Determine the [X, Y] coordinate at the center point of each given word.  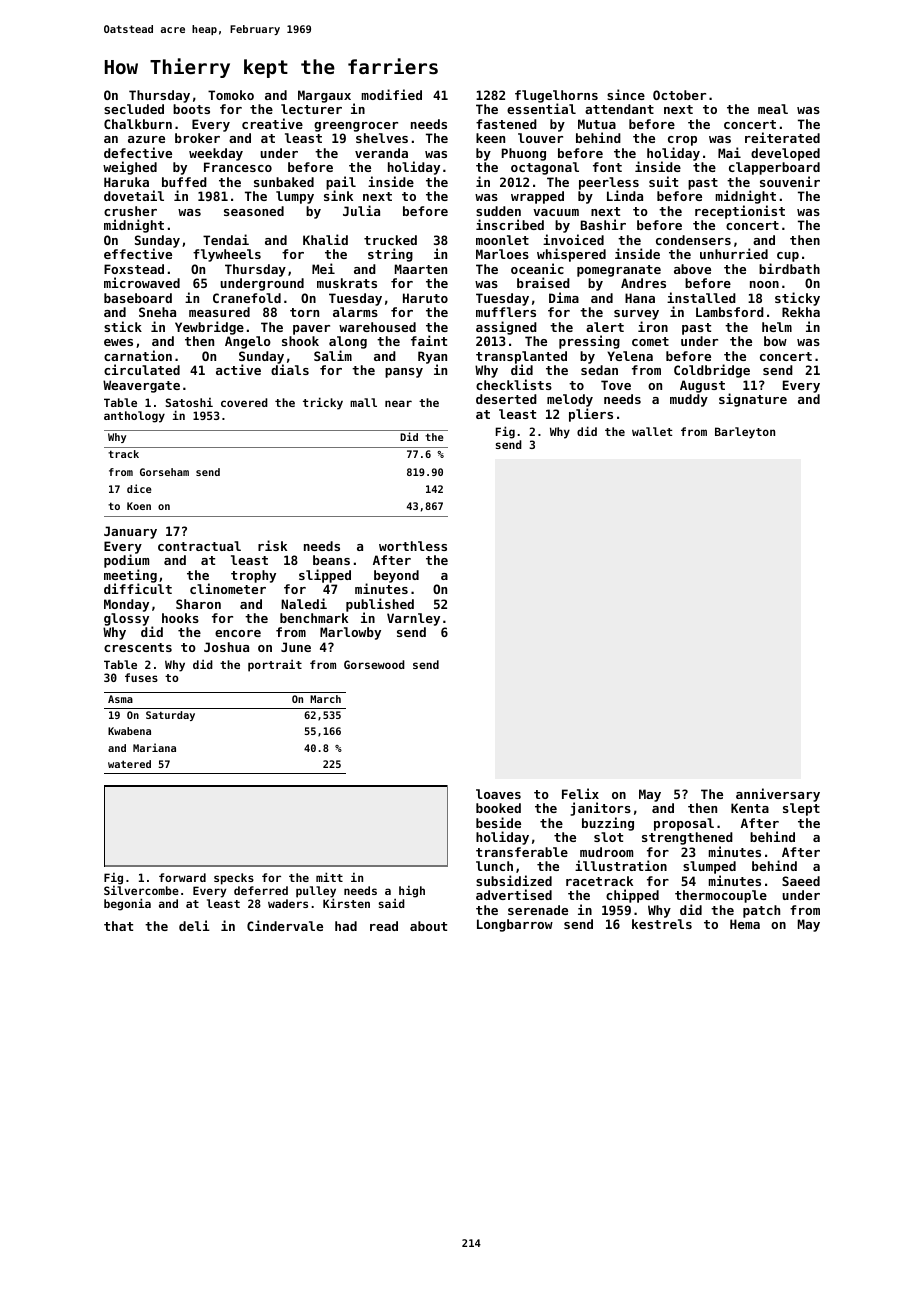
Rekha [801, 312]
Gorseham [164, 472]
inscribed [510, 224]
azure [146, 139]
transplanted [521, 358]
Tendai [226, 239]
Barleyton [745, 433]
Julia [361, 210]
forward [182, 877]
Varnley [413, 619]
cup [788, 257]
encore [238, 633]
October [679, 95]
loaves [498, 794]
